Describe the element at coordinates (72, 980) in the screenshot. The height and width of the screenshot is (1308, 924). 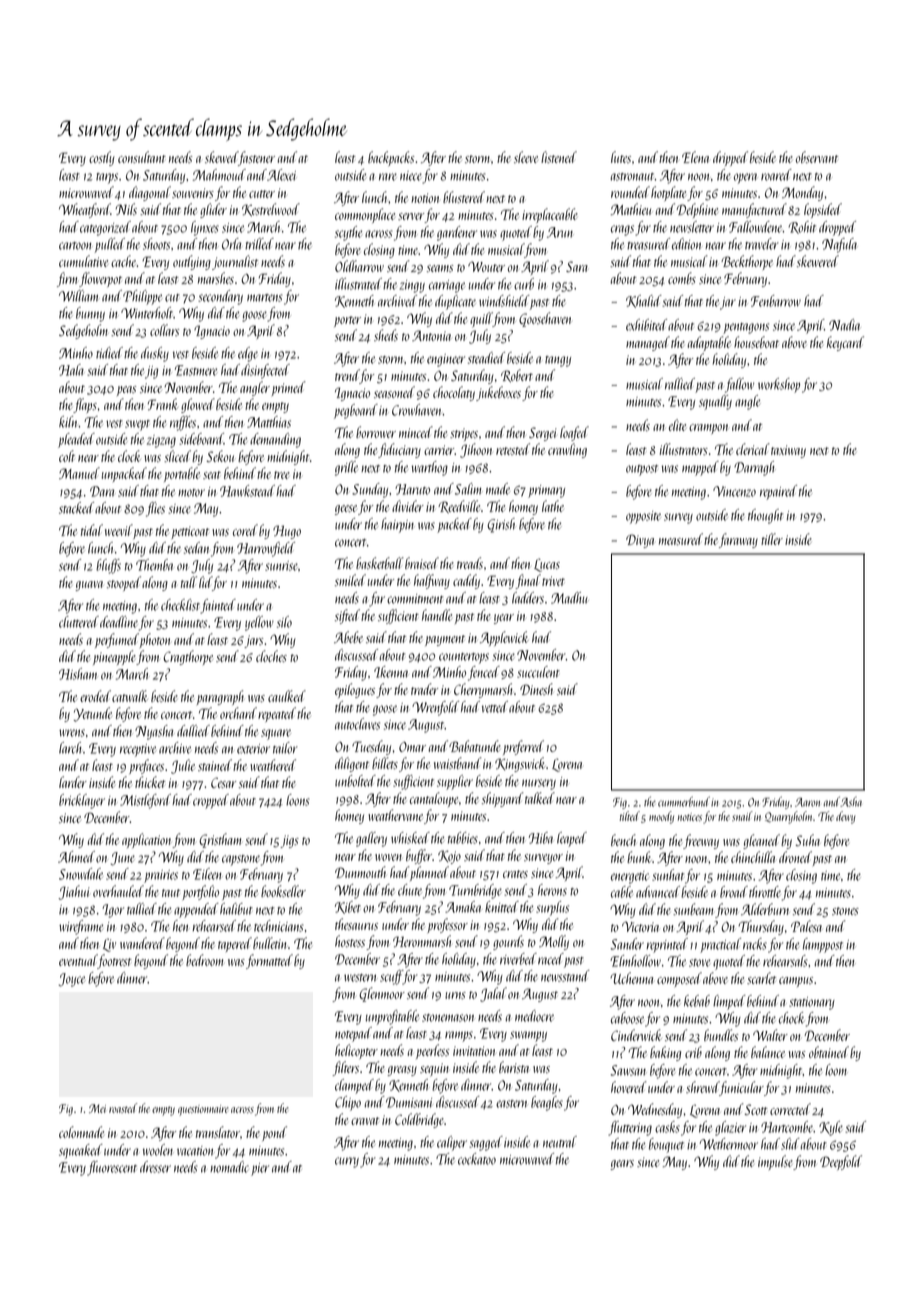
I see `Joyce` at that location.
